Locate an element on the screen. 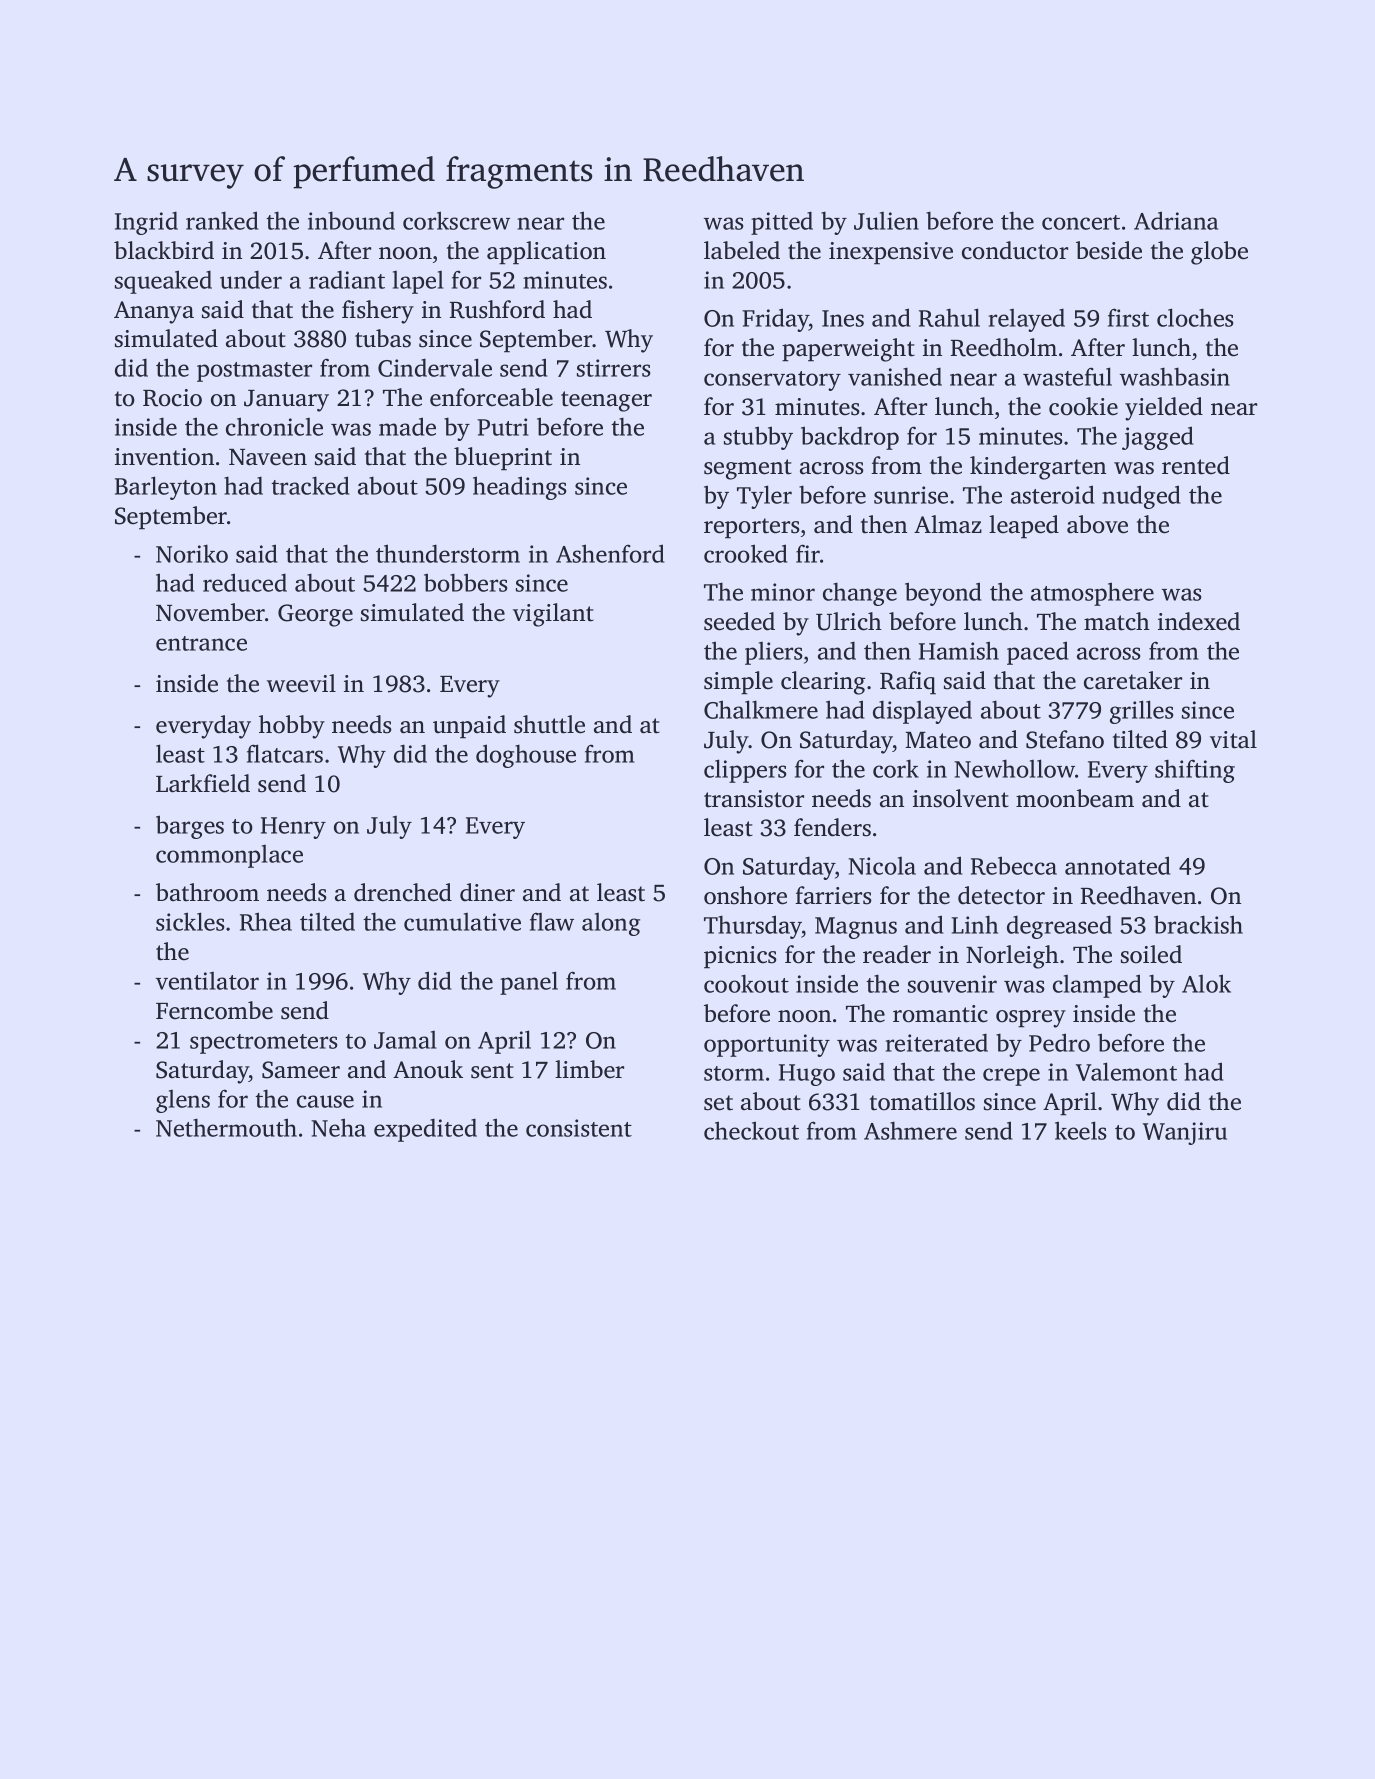  squeaked is located at coordinates (163, 282).
